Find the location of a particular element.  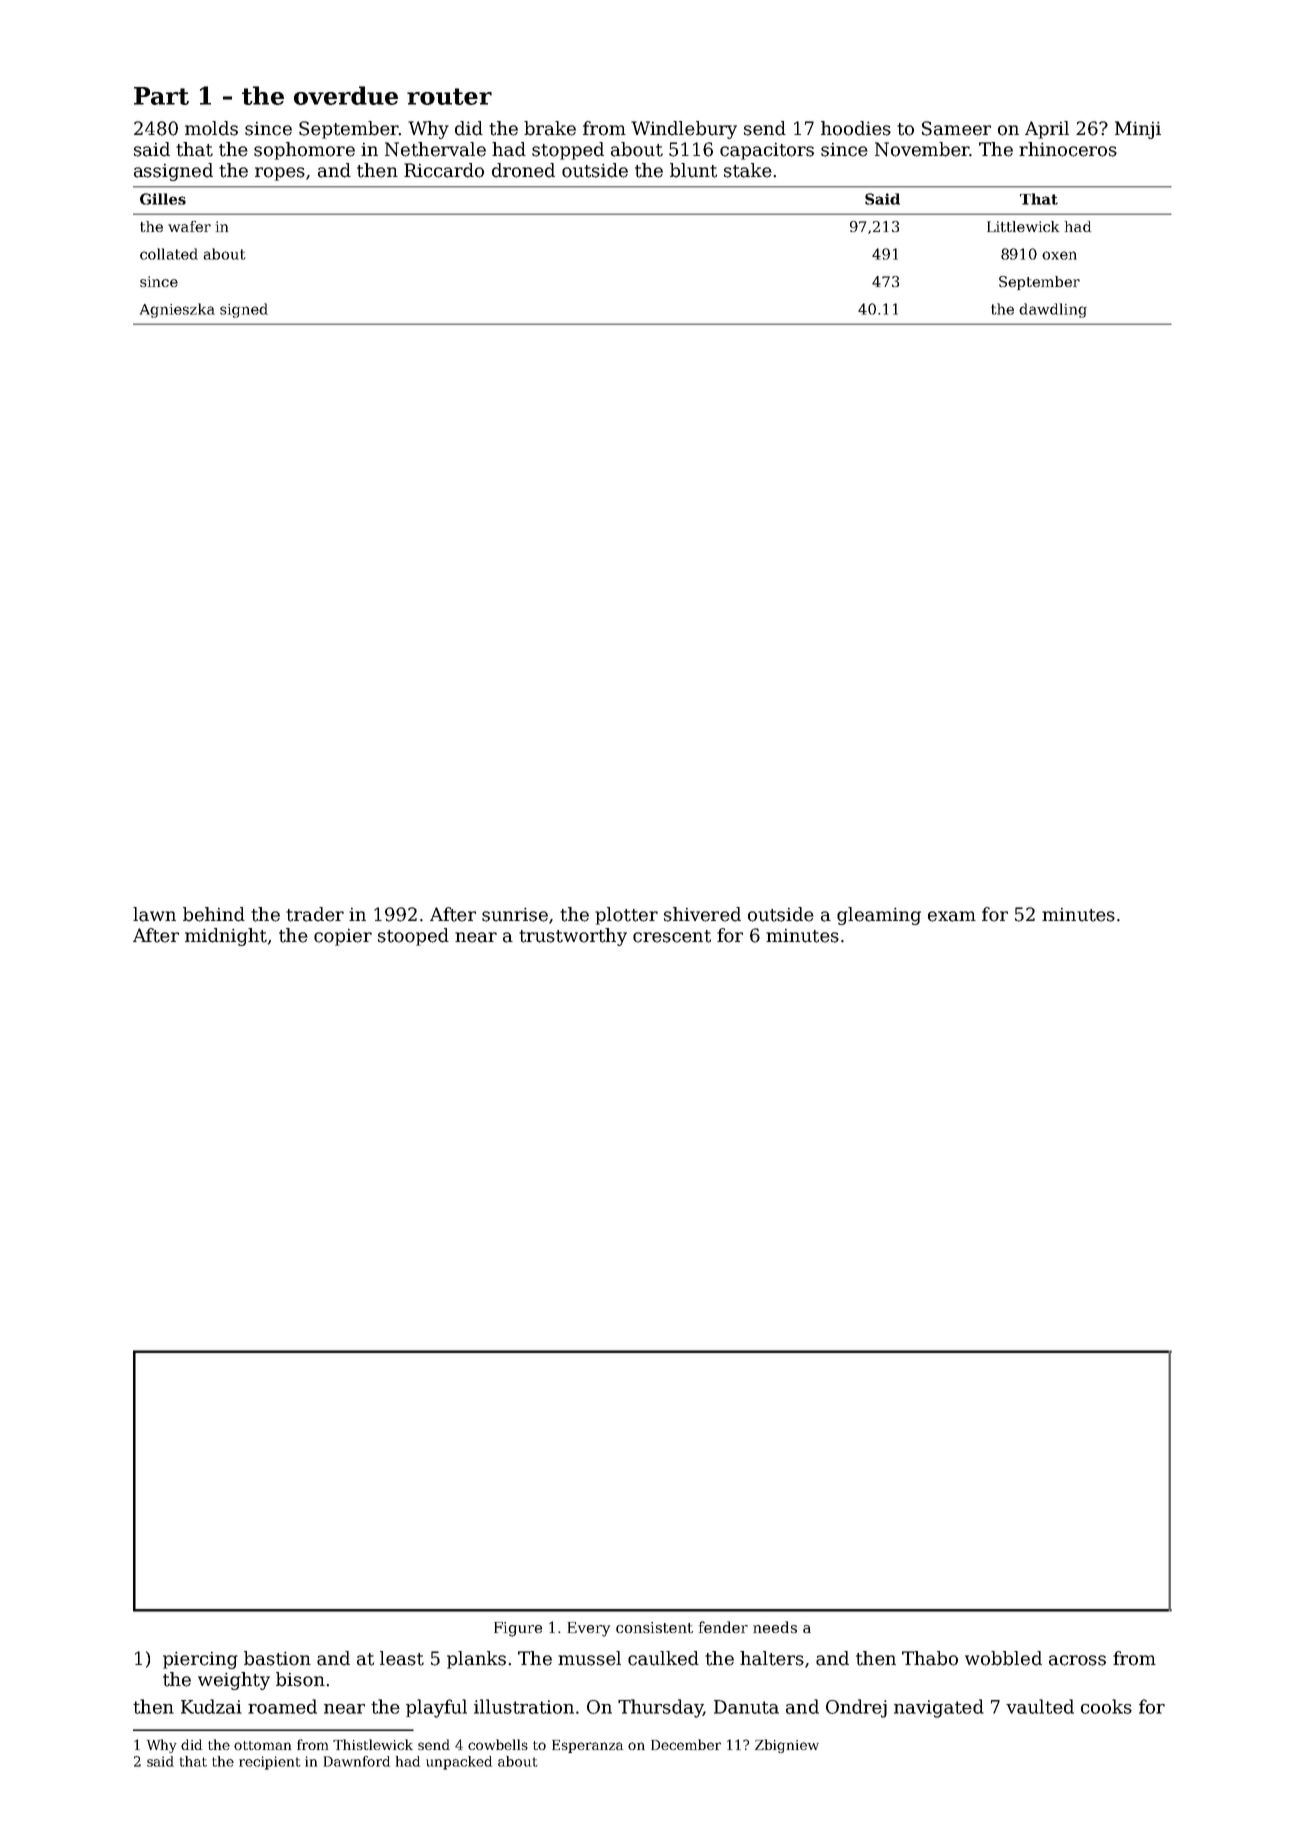

Part is located at coordinates (161, 96).
